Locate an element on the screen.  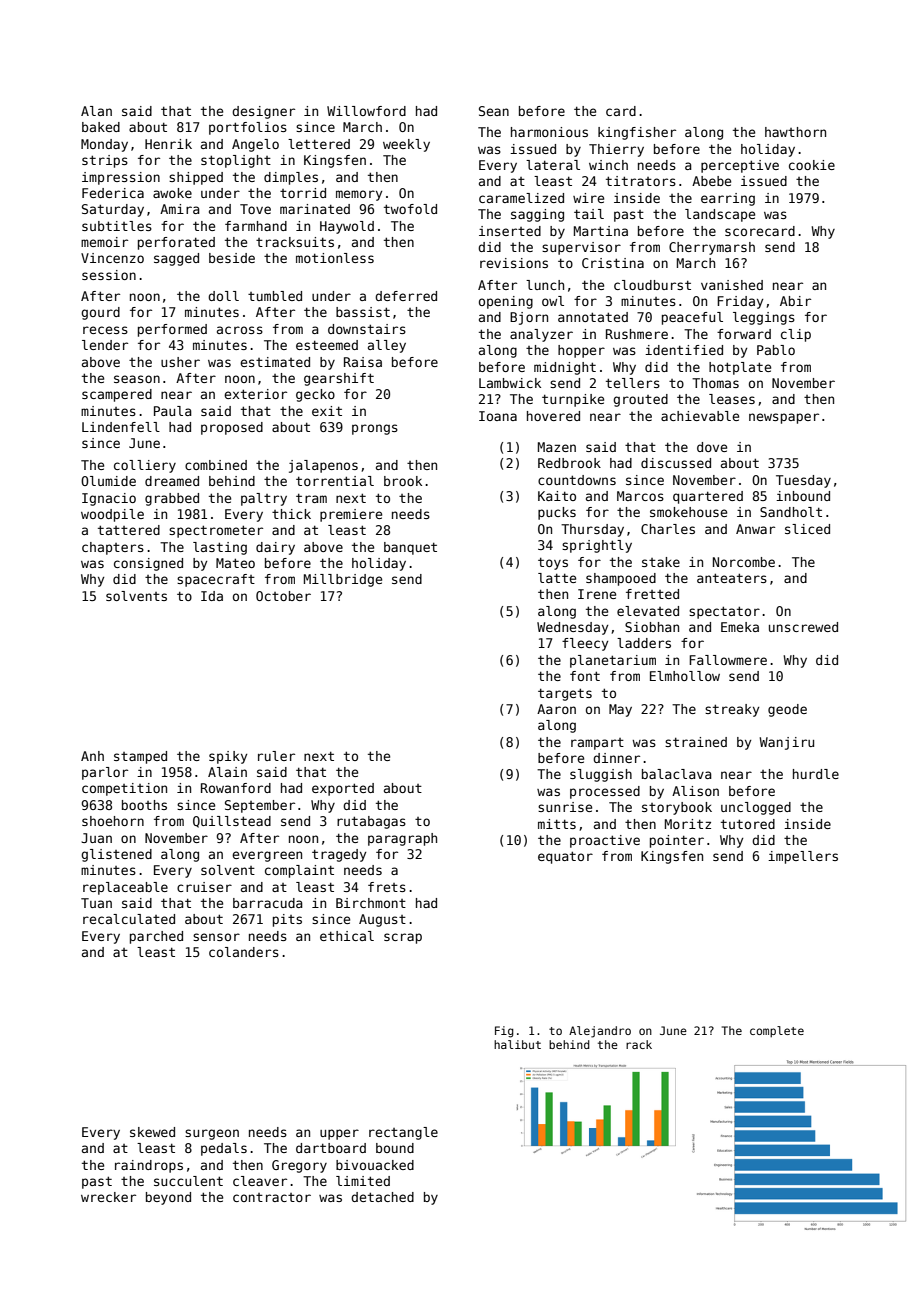
session is located at coordinates (109, 275).
